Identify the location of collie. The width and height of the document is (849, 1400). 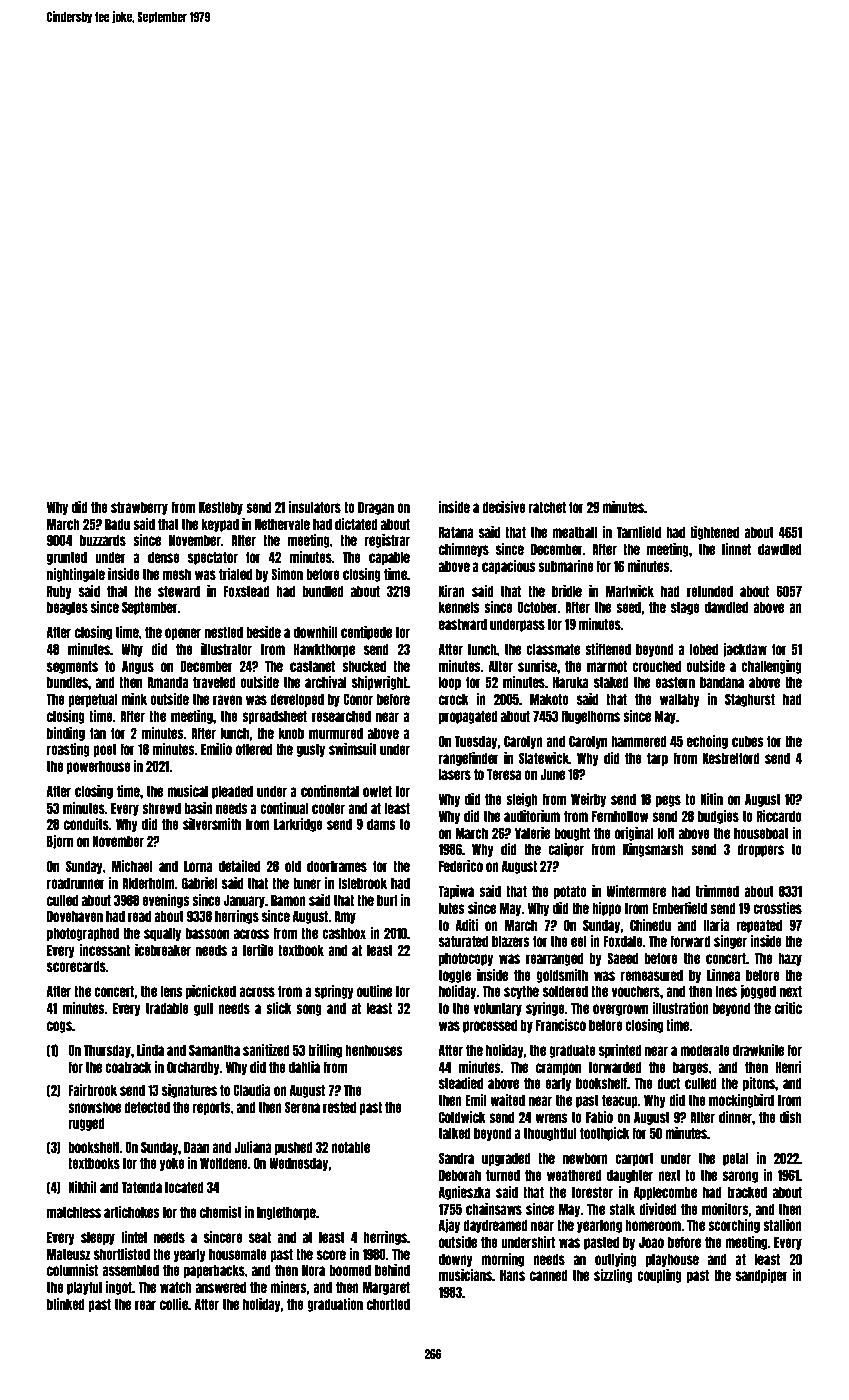
(174, 1304).
